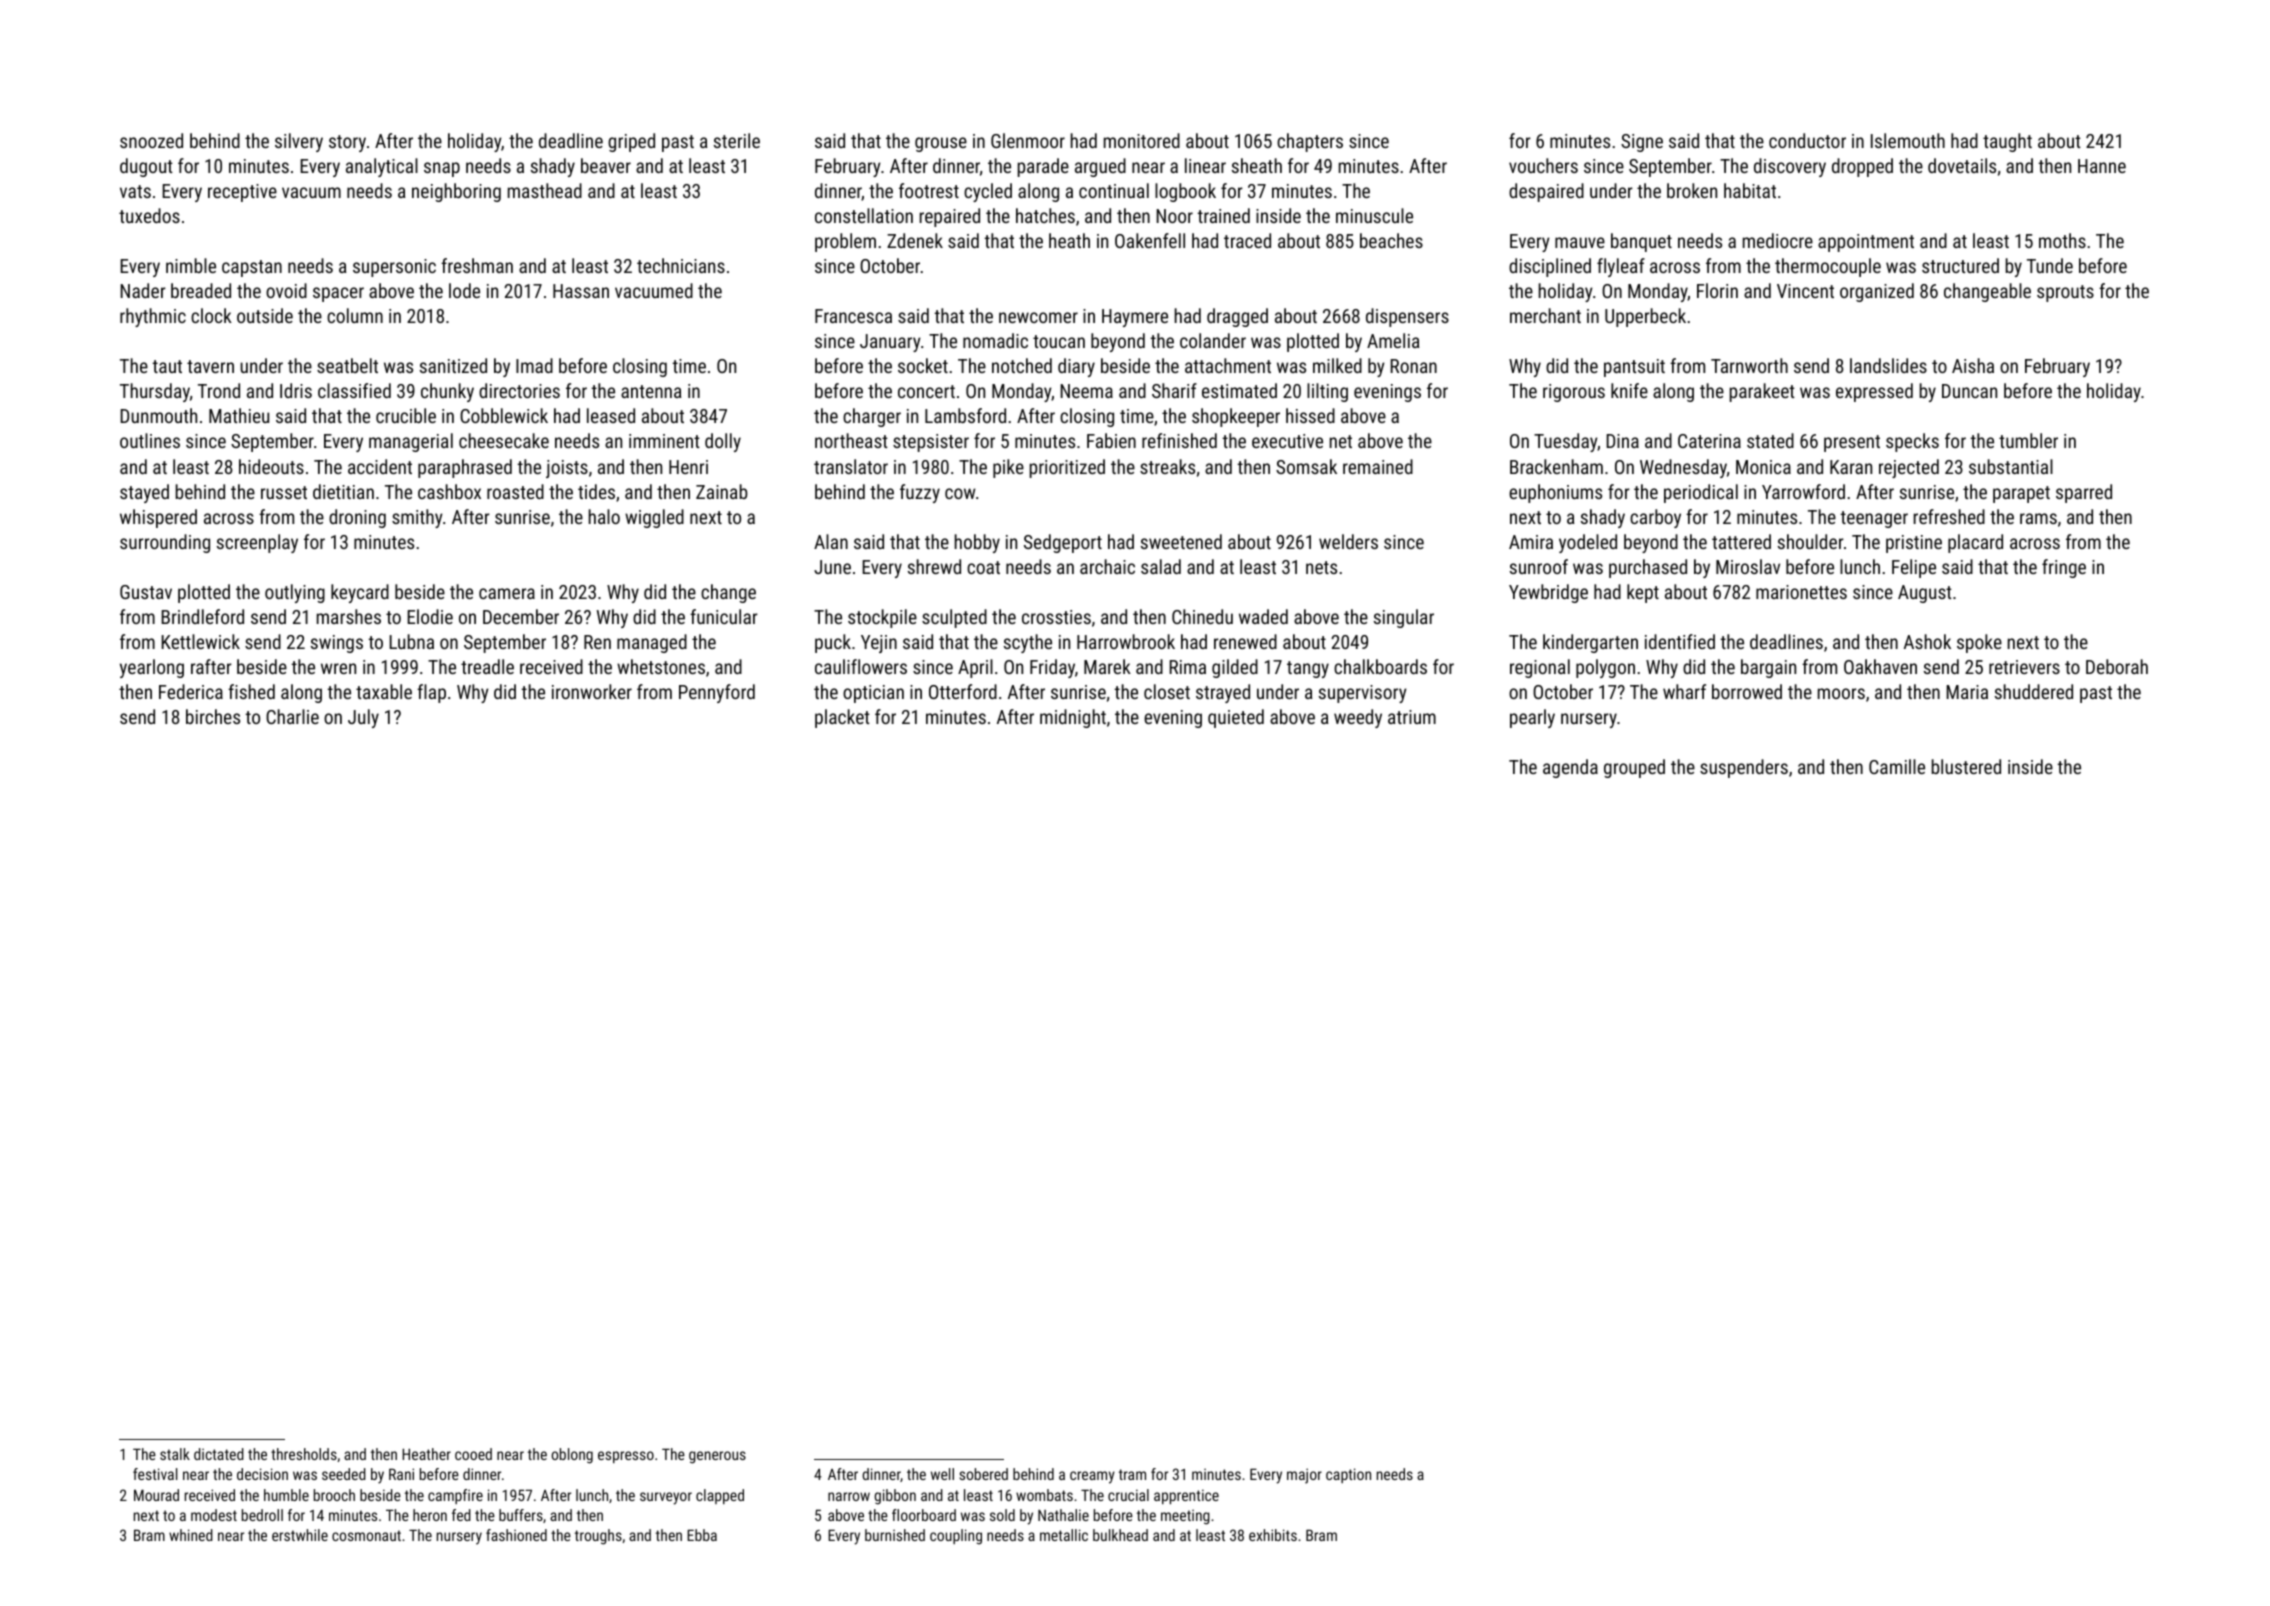 The height and width of the screenshot is (1606, 2270). What do you see at coordinates (219, 1454) in the screenshot?
I see `dictated` at bounding box center [219, 1454].
